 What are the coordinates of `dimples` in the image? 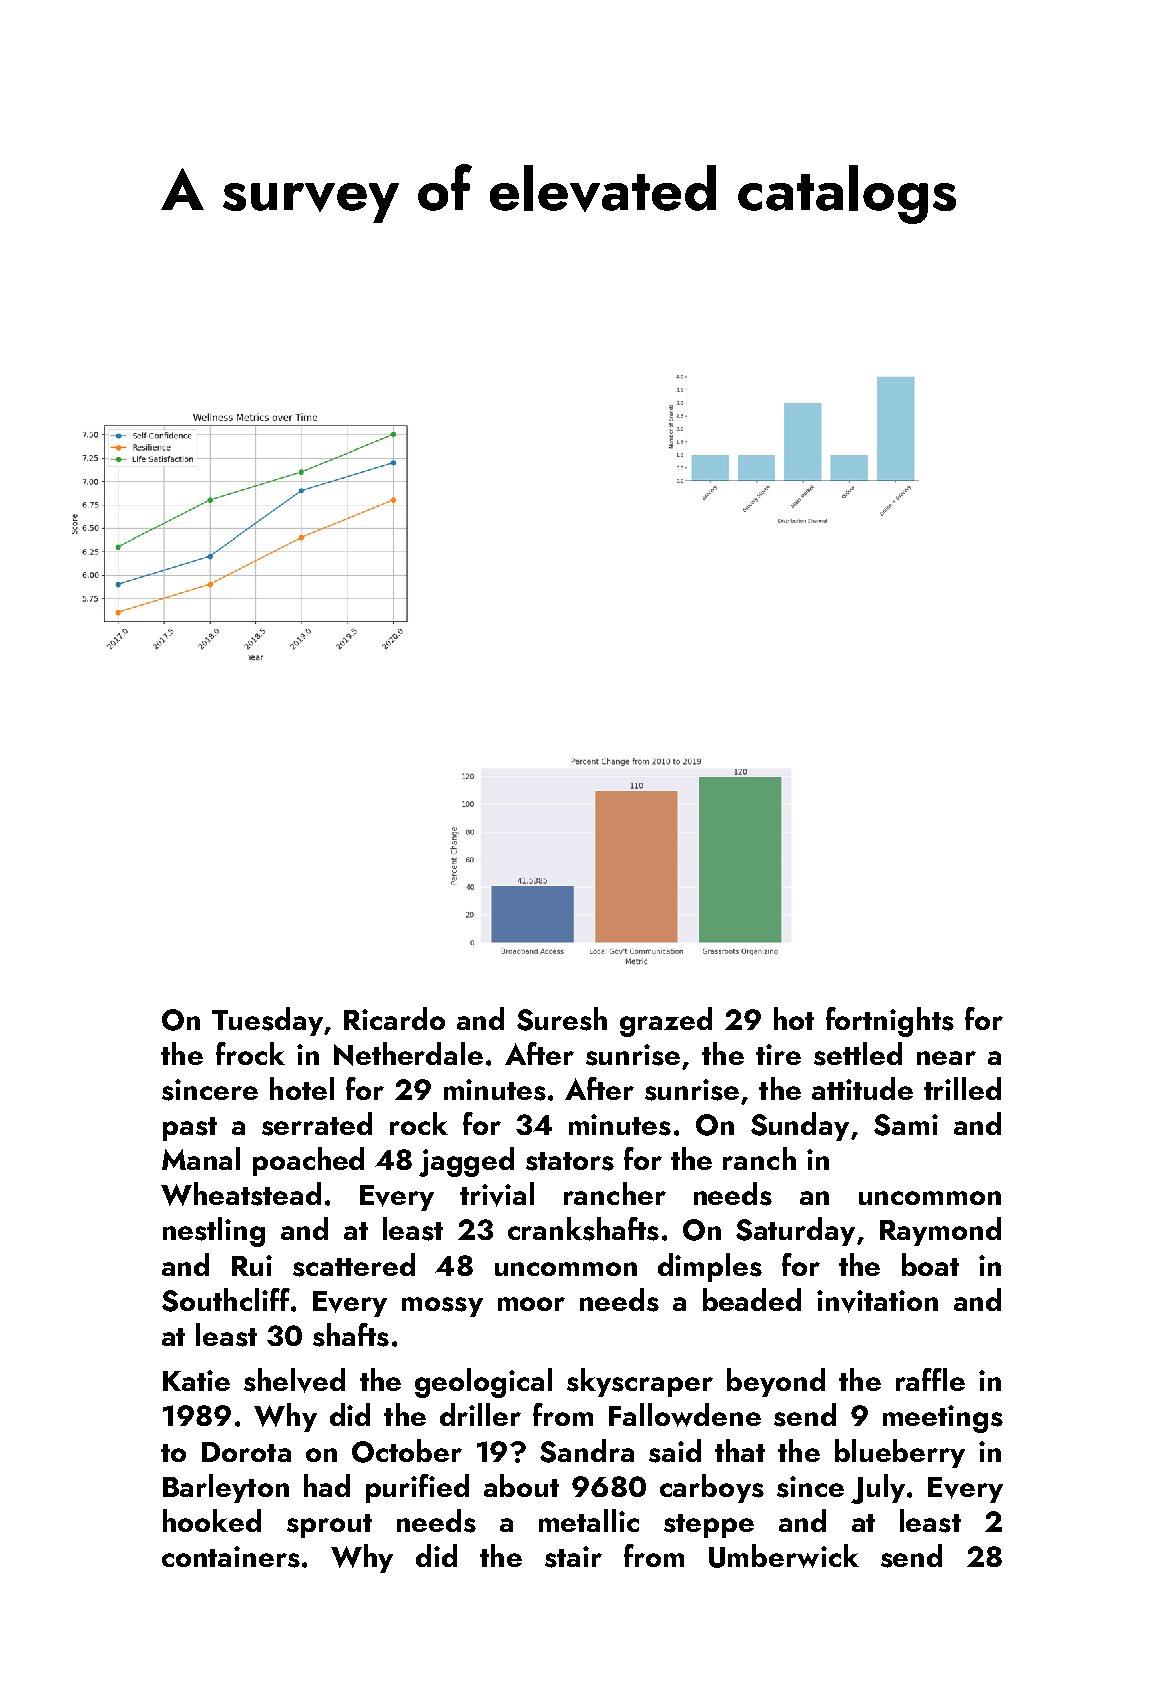 It's located at (710, 1267).
